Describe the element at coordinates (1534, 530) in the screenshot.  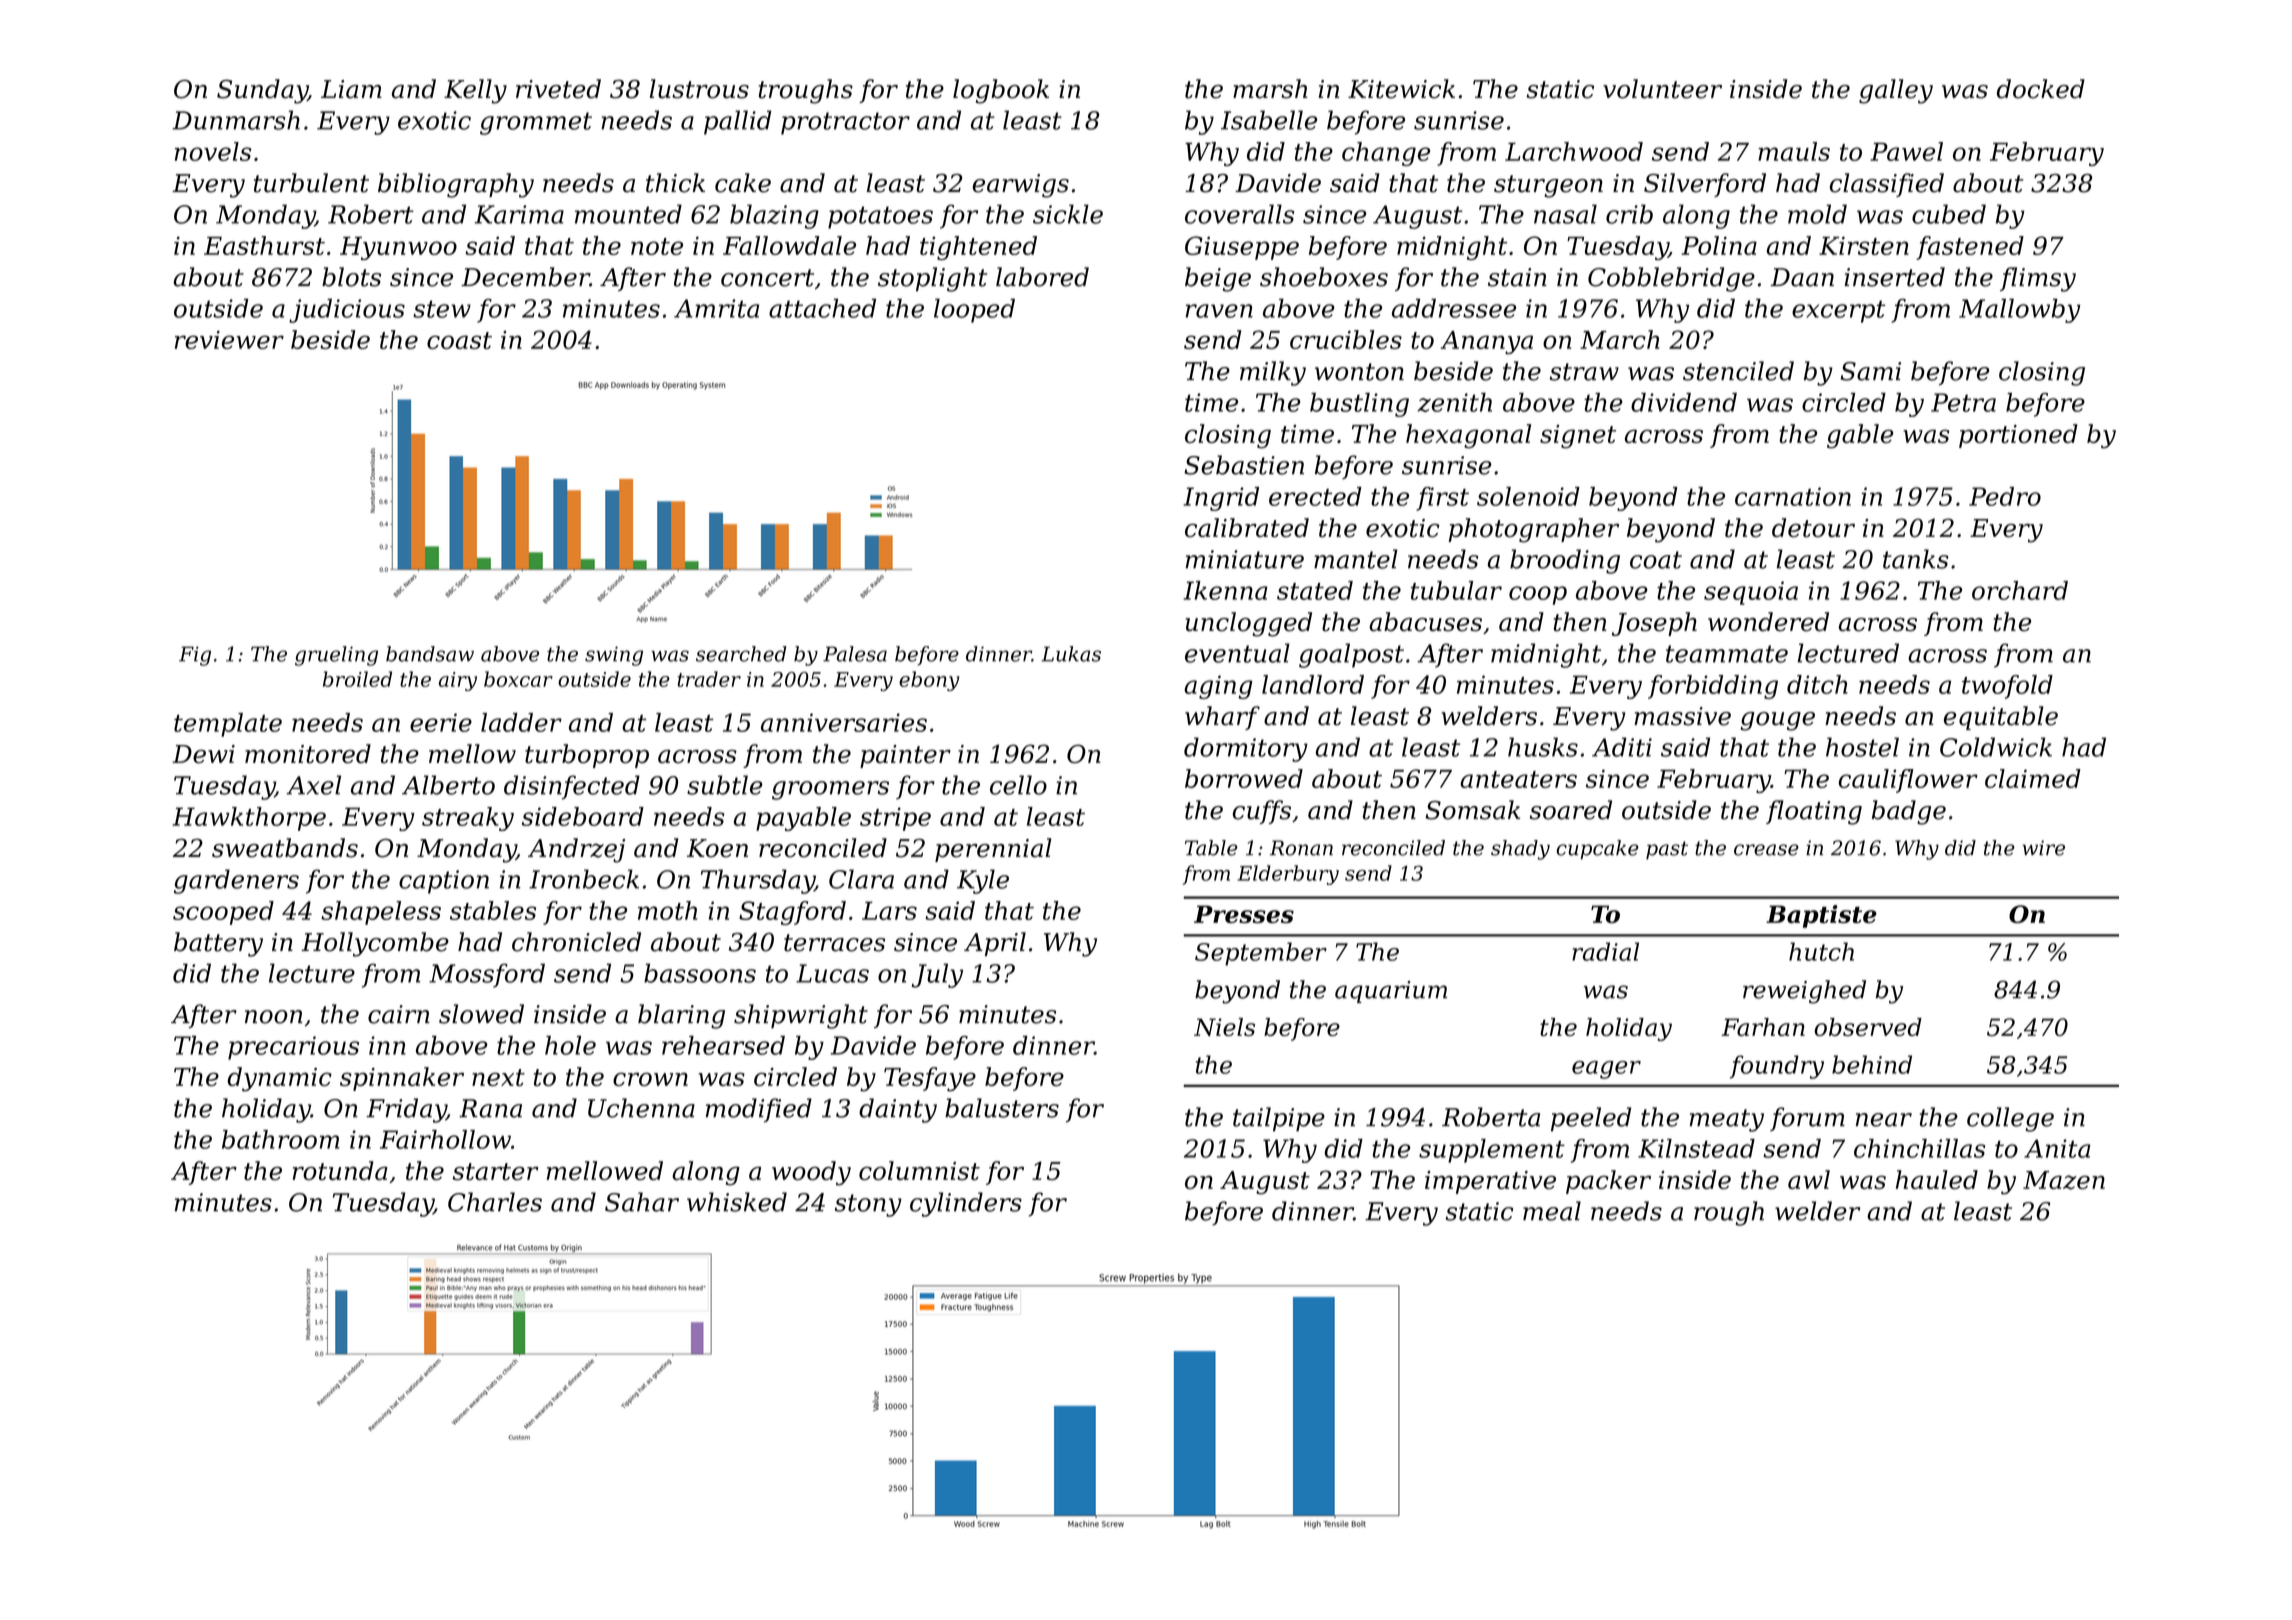
I see `photographer` at that location.
